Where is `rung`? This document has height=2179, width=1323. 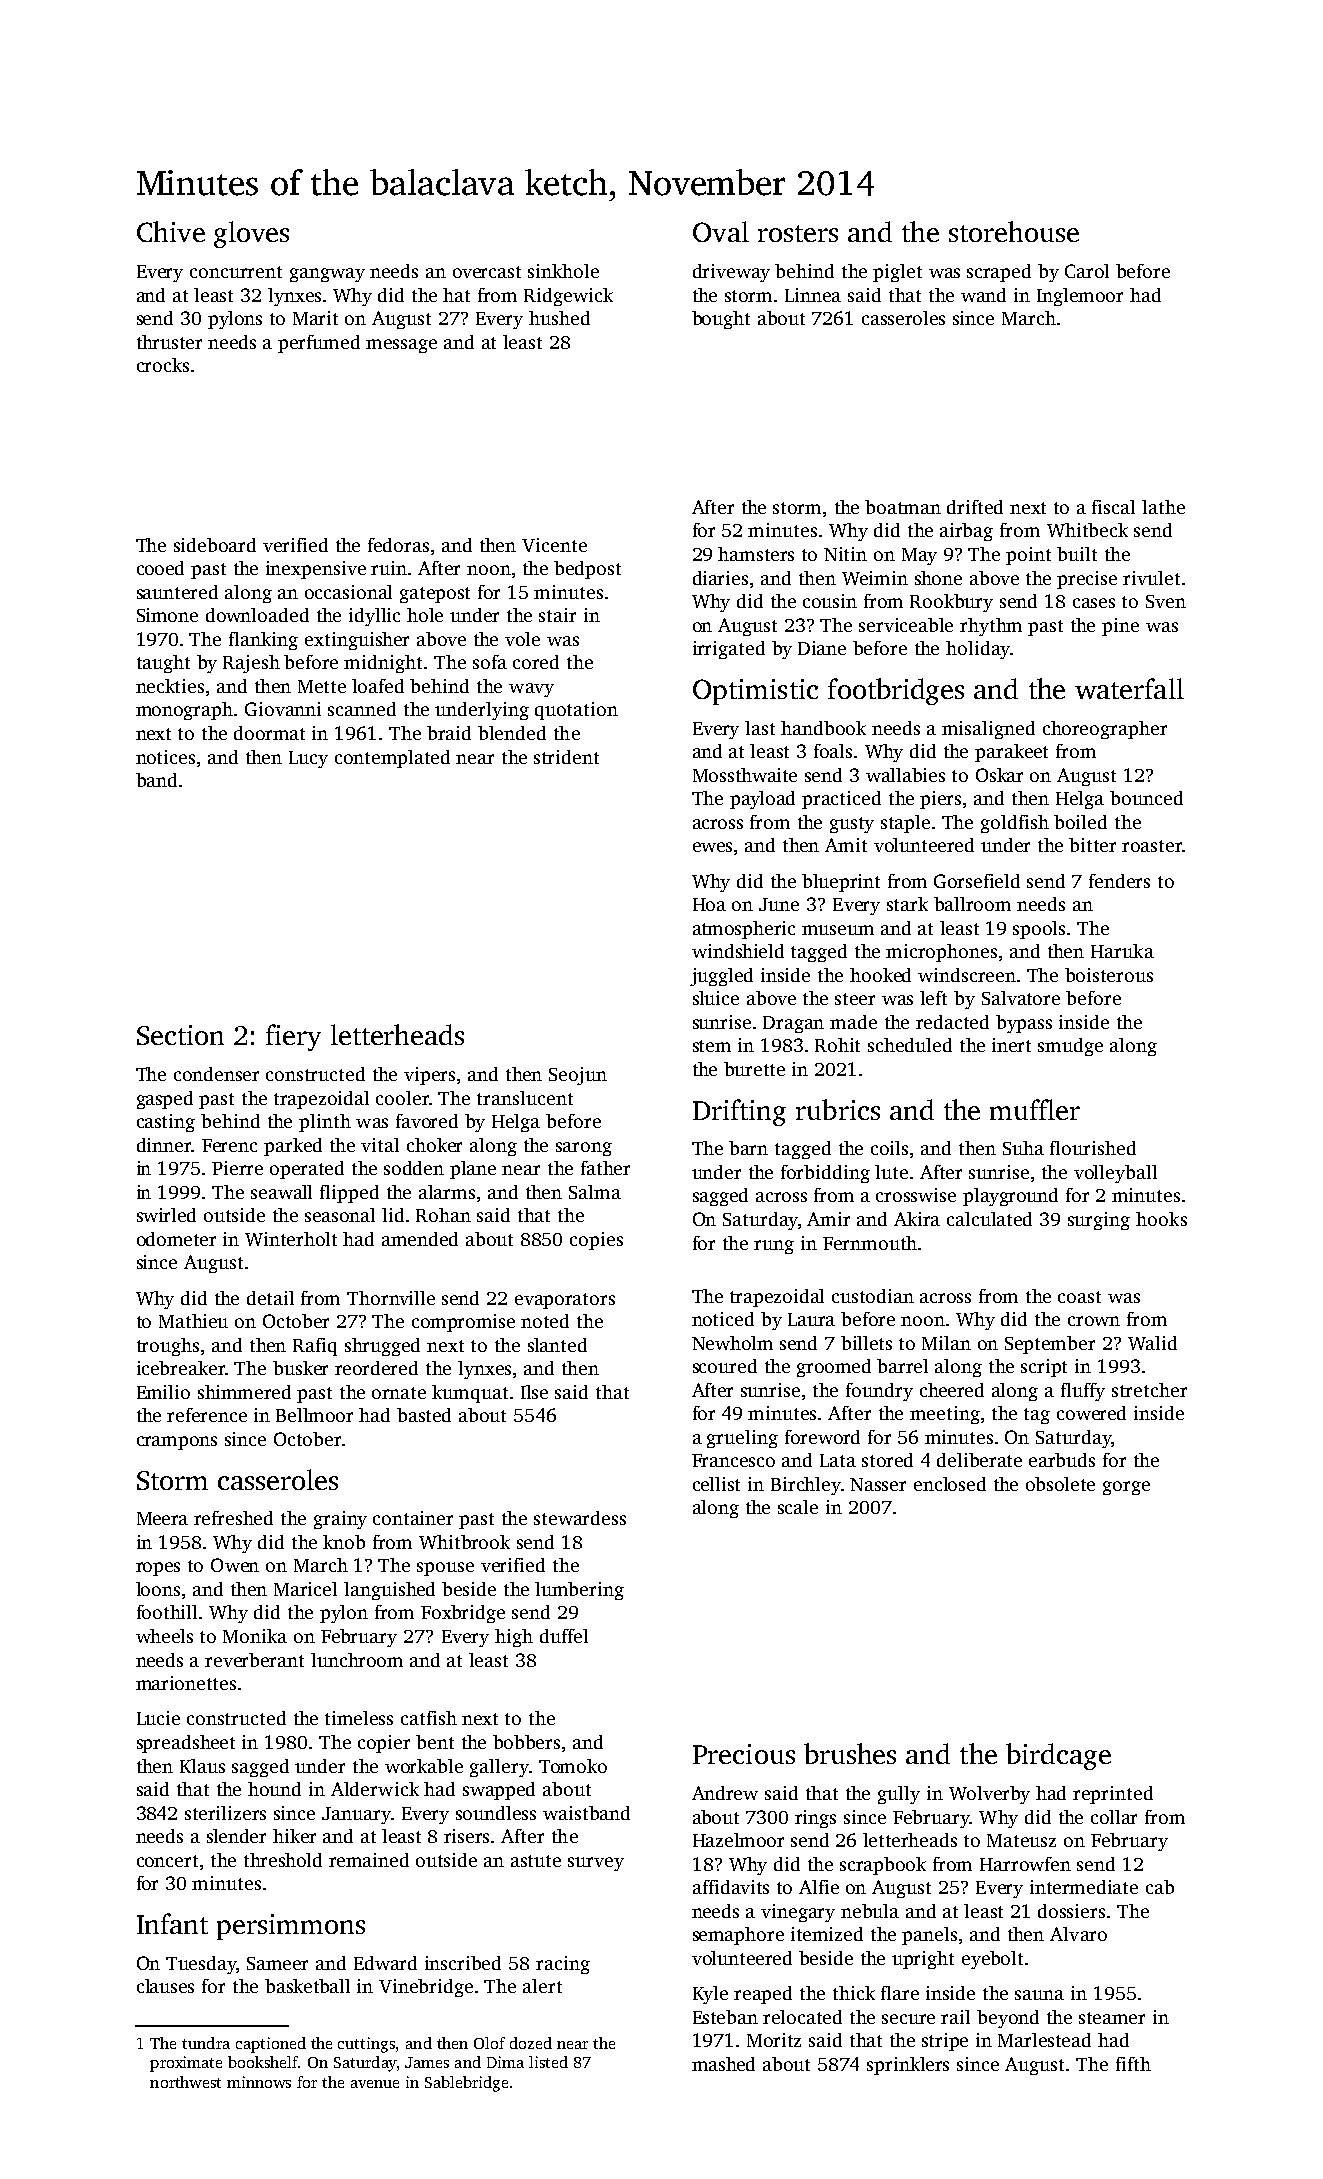 rung is located at coordinates (774, 1247).
